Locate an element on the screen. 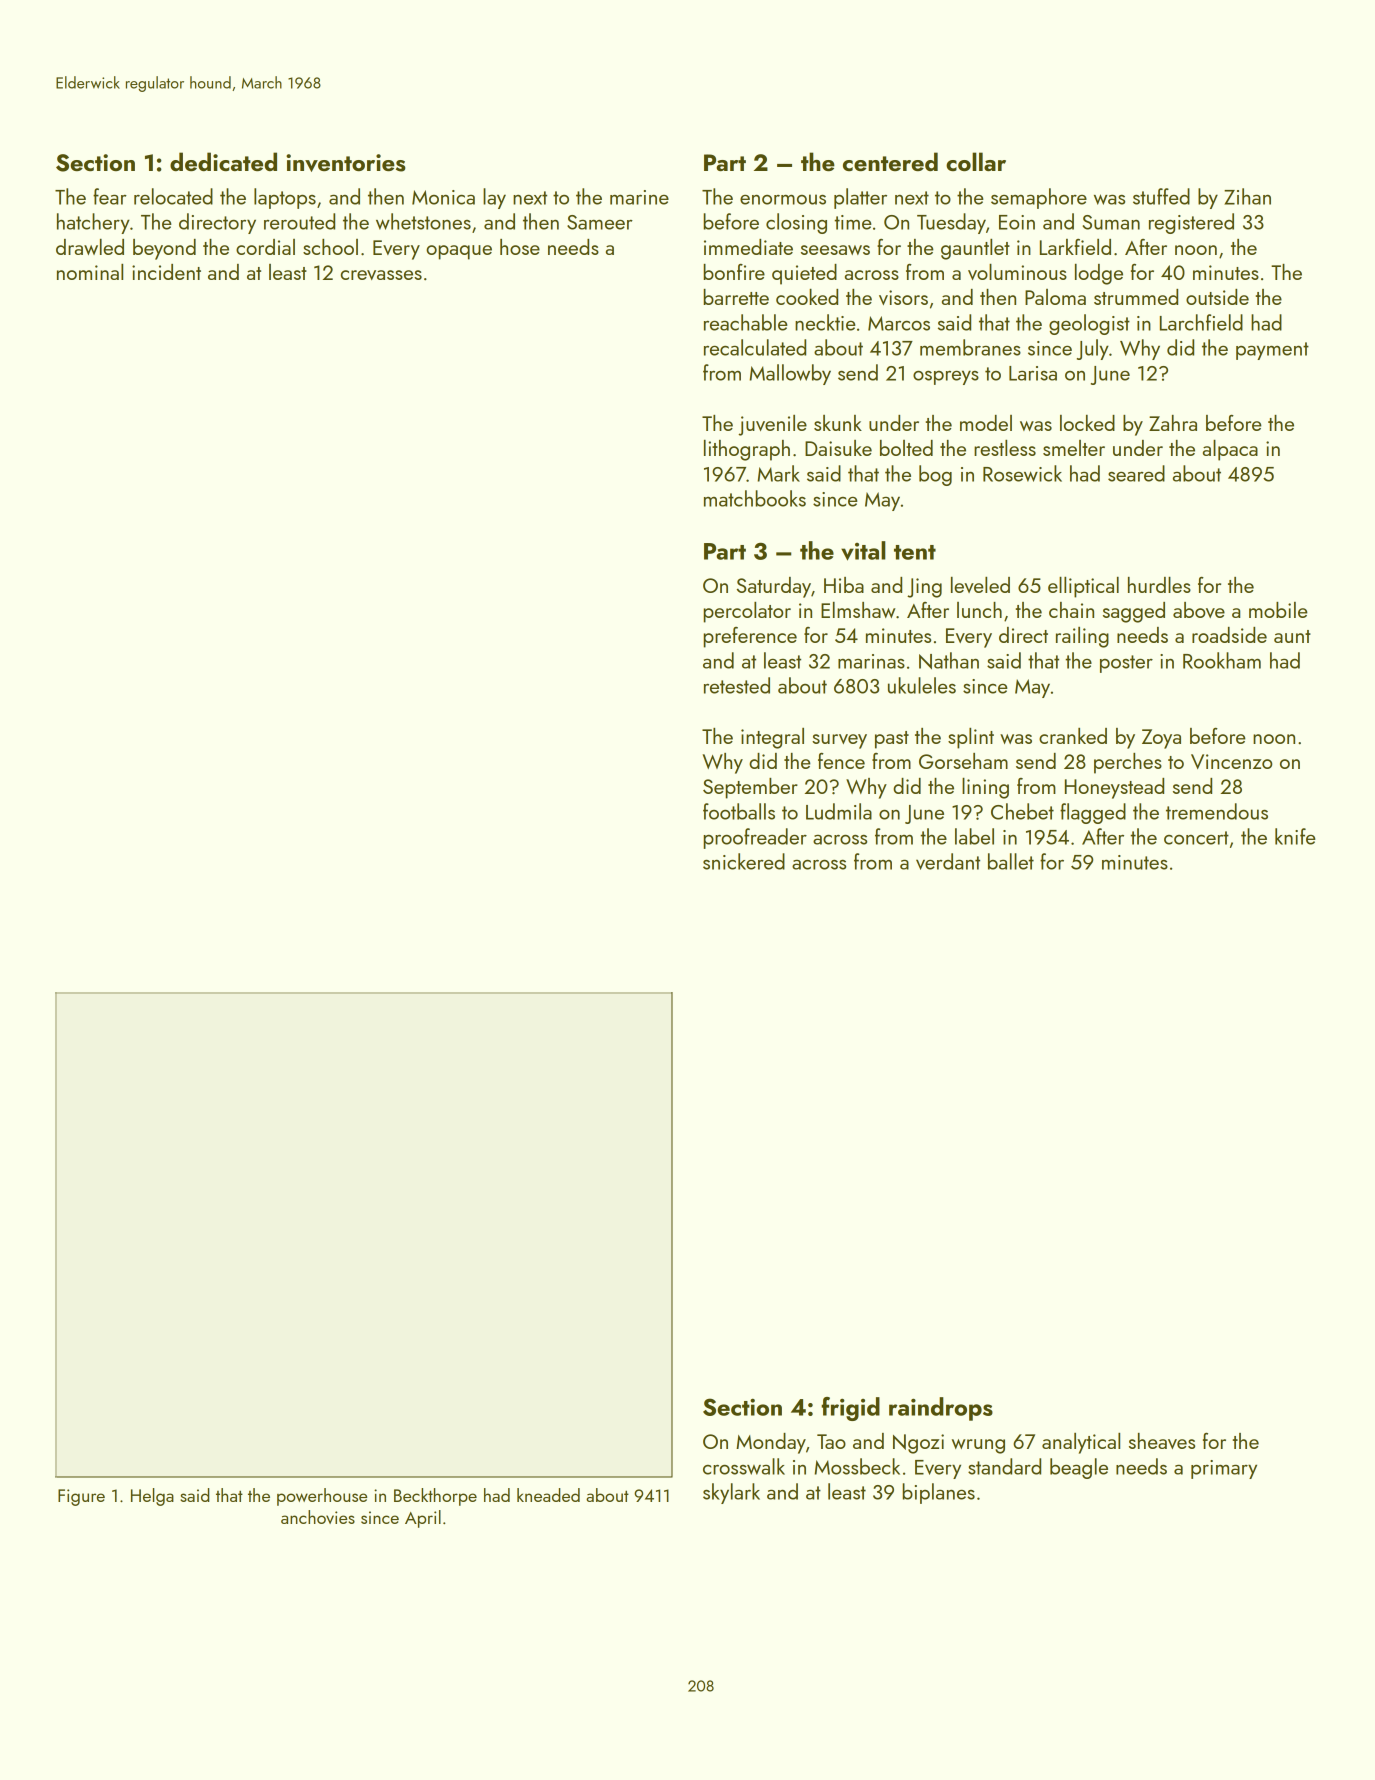  rerouted is located at coordinates (299, 221).
